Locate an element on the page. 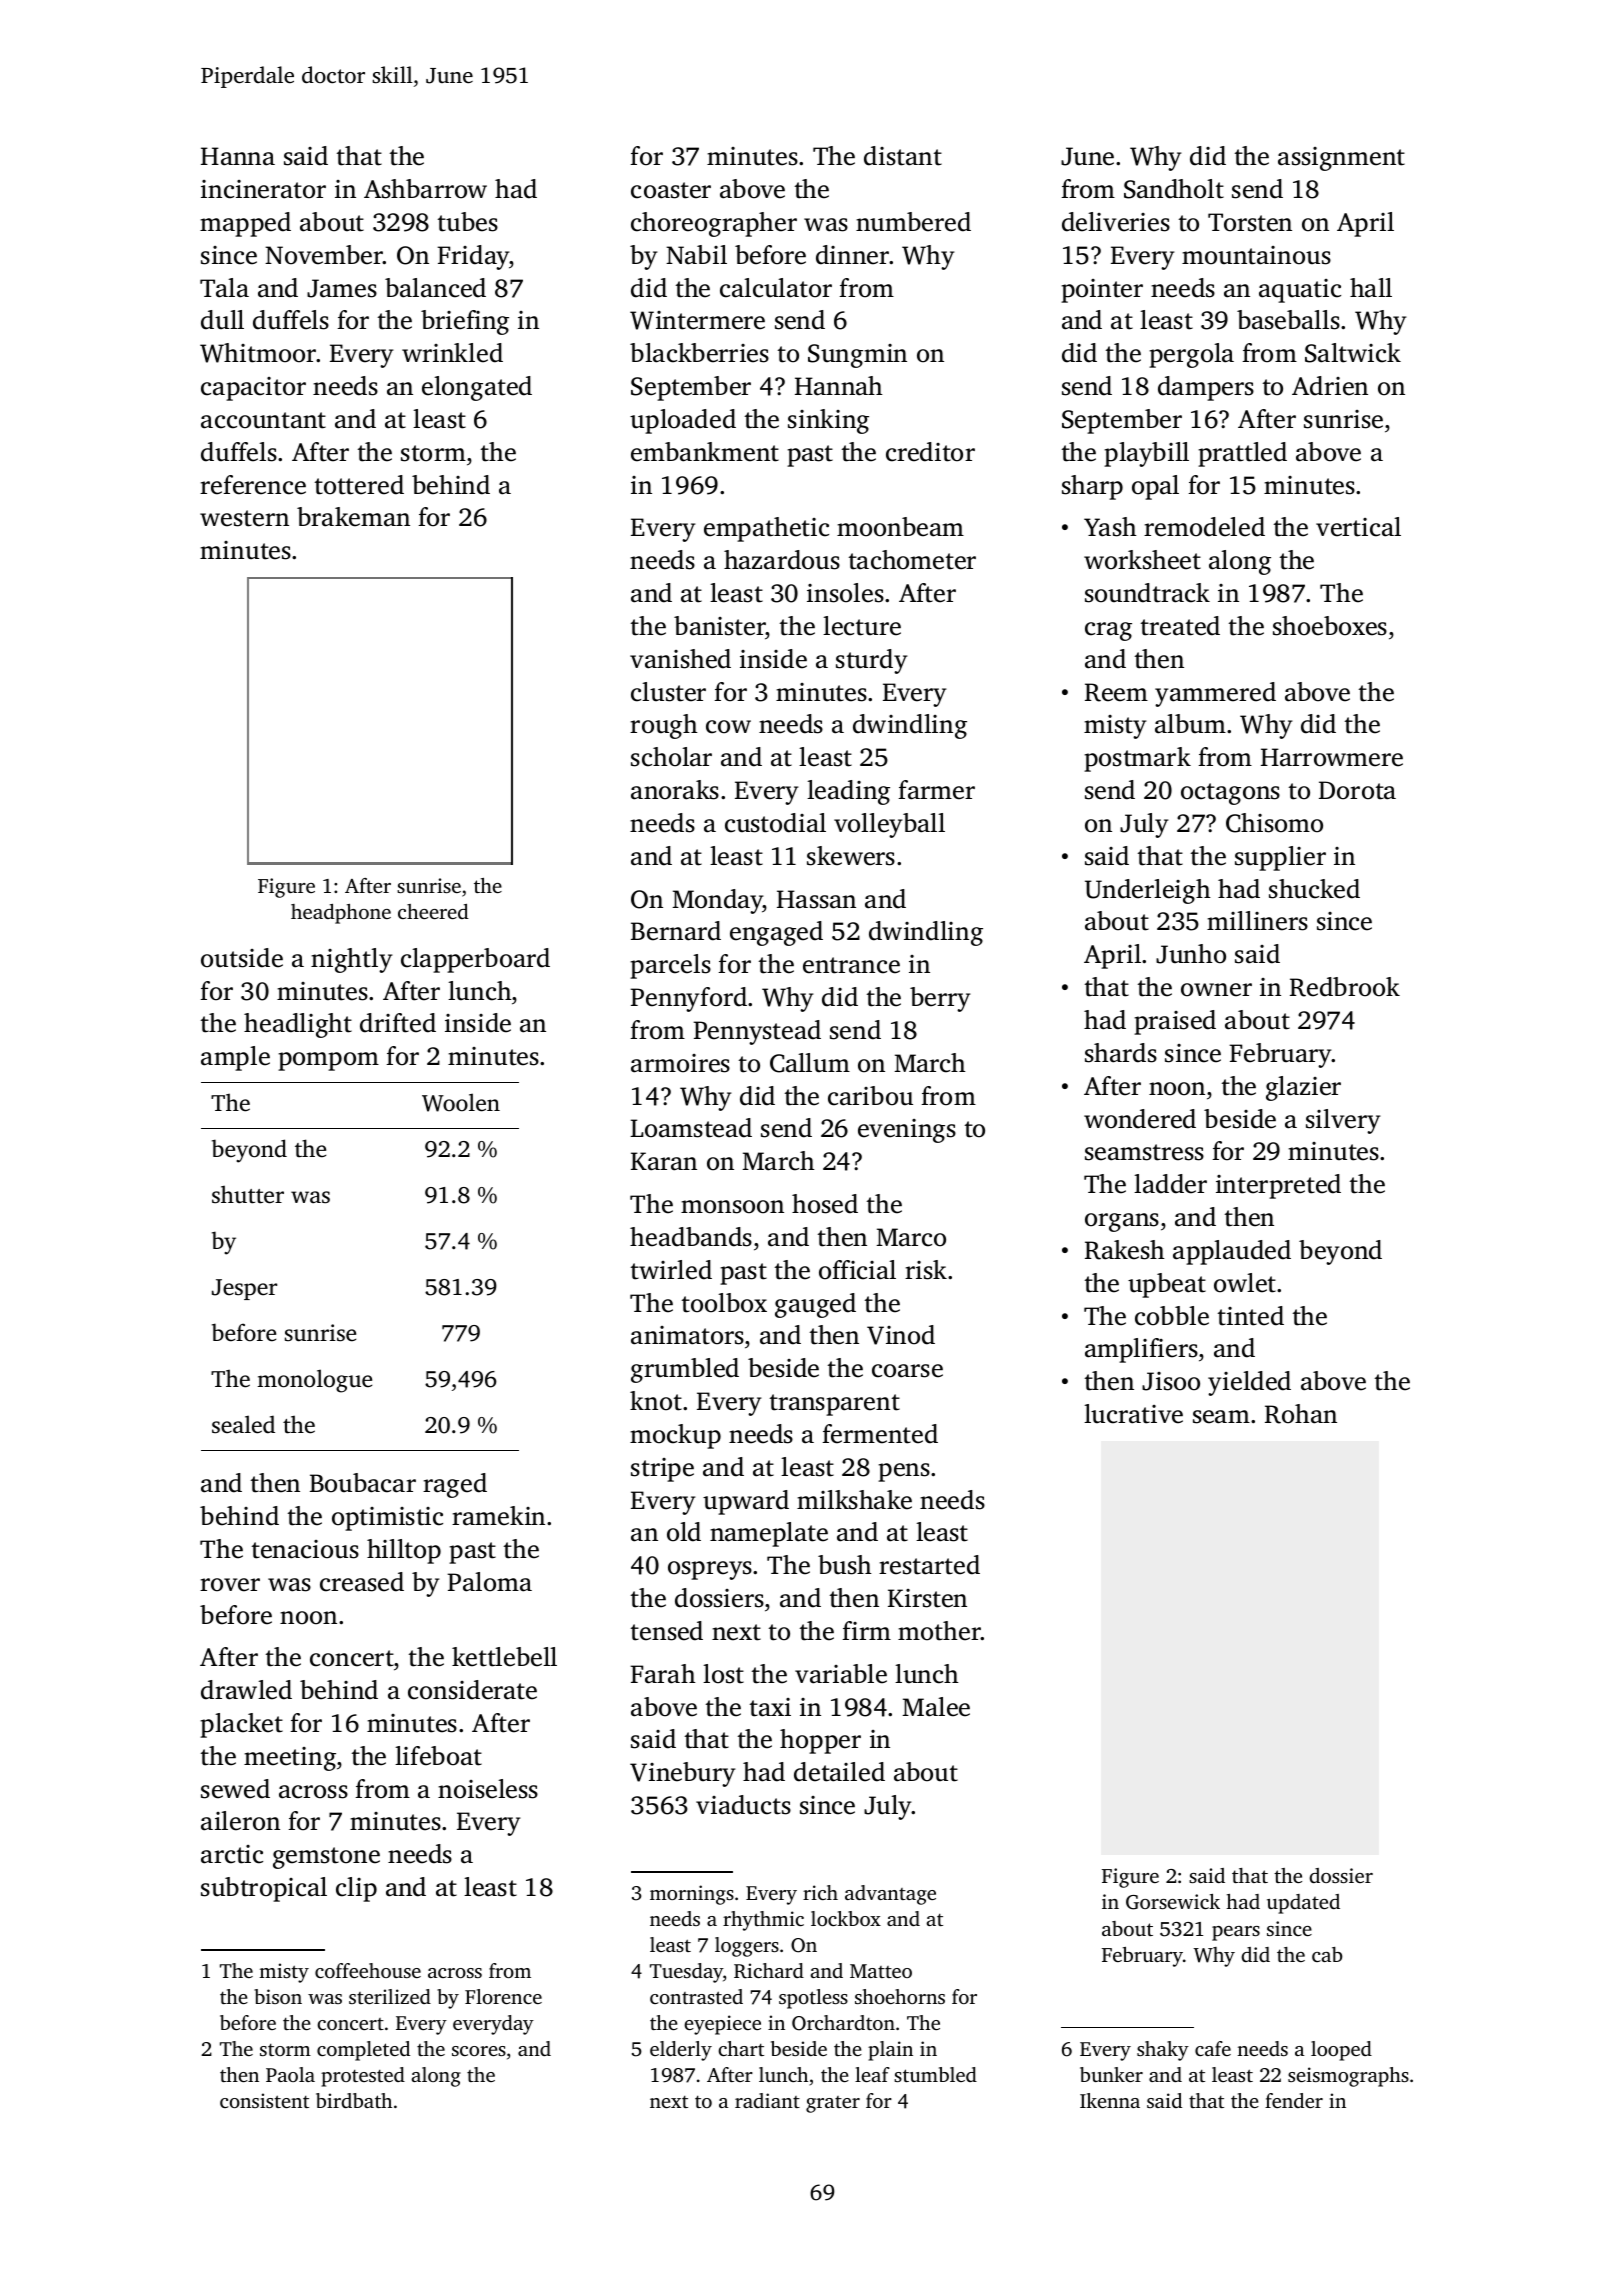 The image size is (1620, 2292). evenings is located at coordinates (907, 1131).
